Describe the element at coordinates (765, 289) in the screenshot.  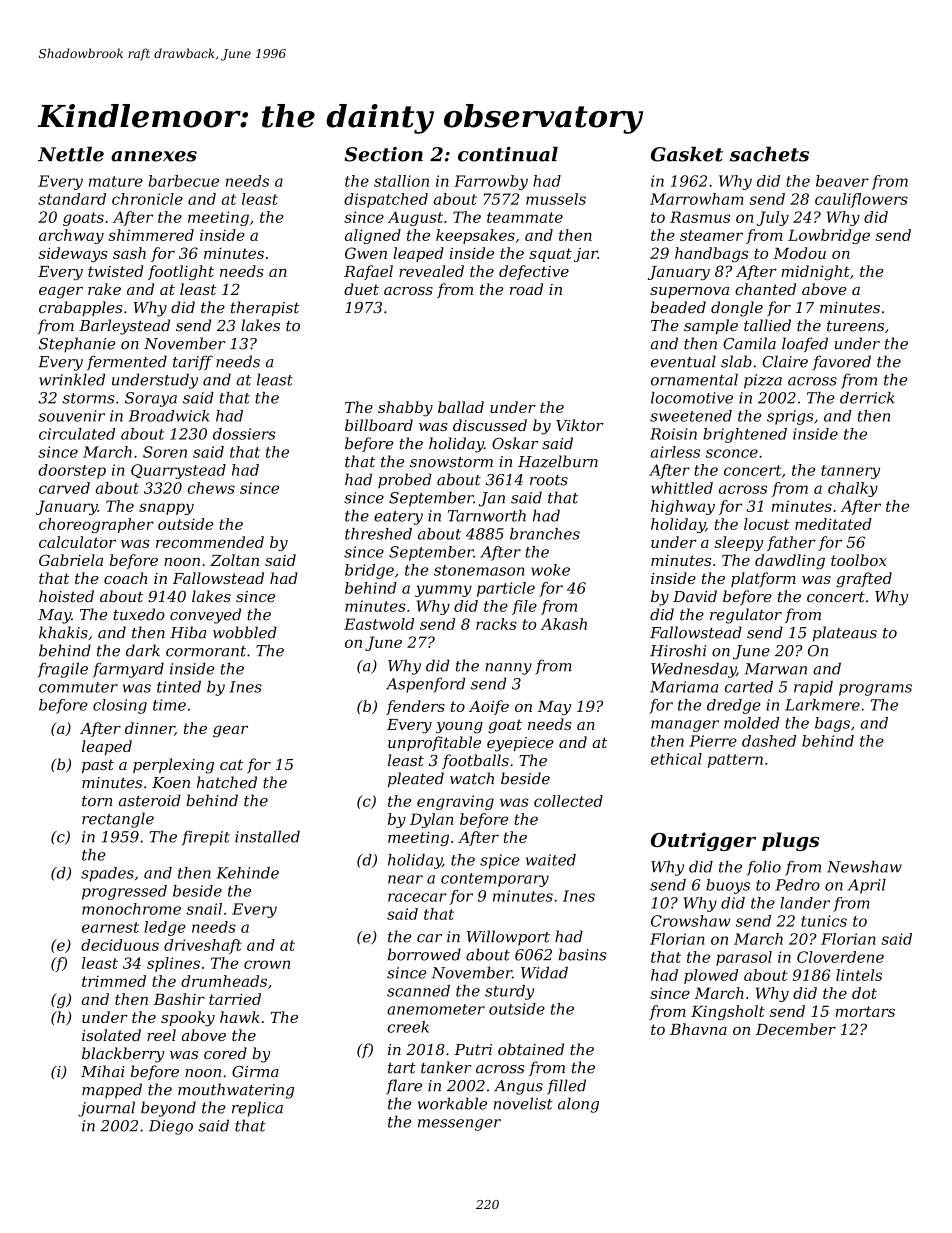
I see `chanted` at that location.
